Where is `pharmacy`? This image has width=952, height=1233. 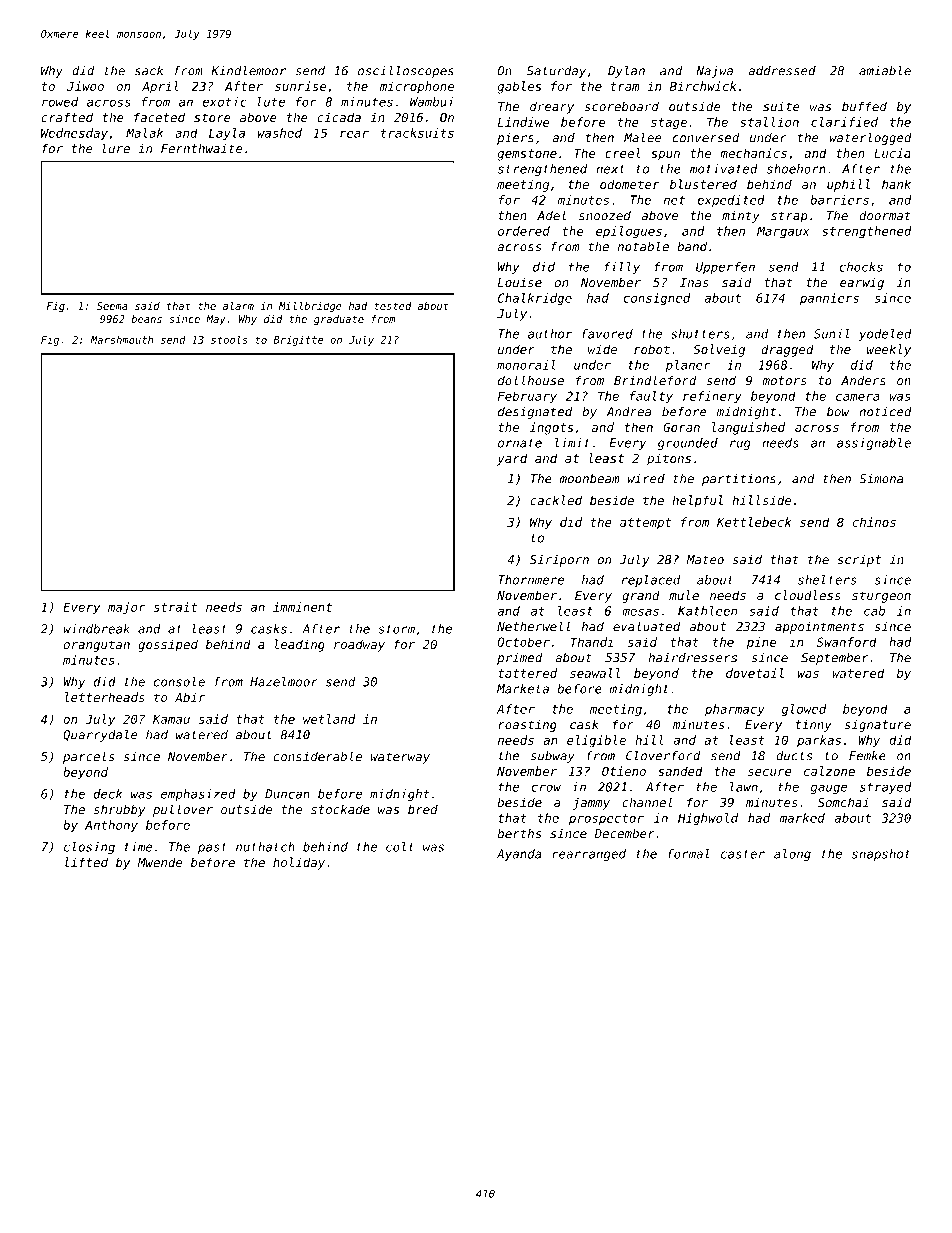
pharmacy is located at coordinates (735, 710).
